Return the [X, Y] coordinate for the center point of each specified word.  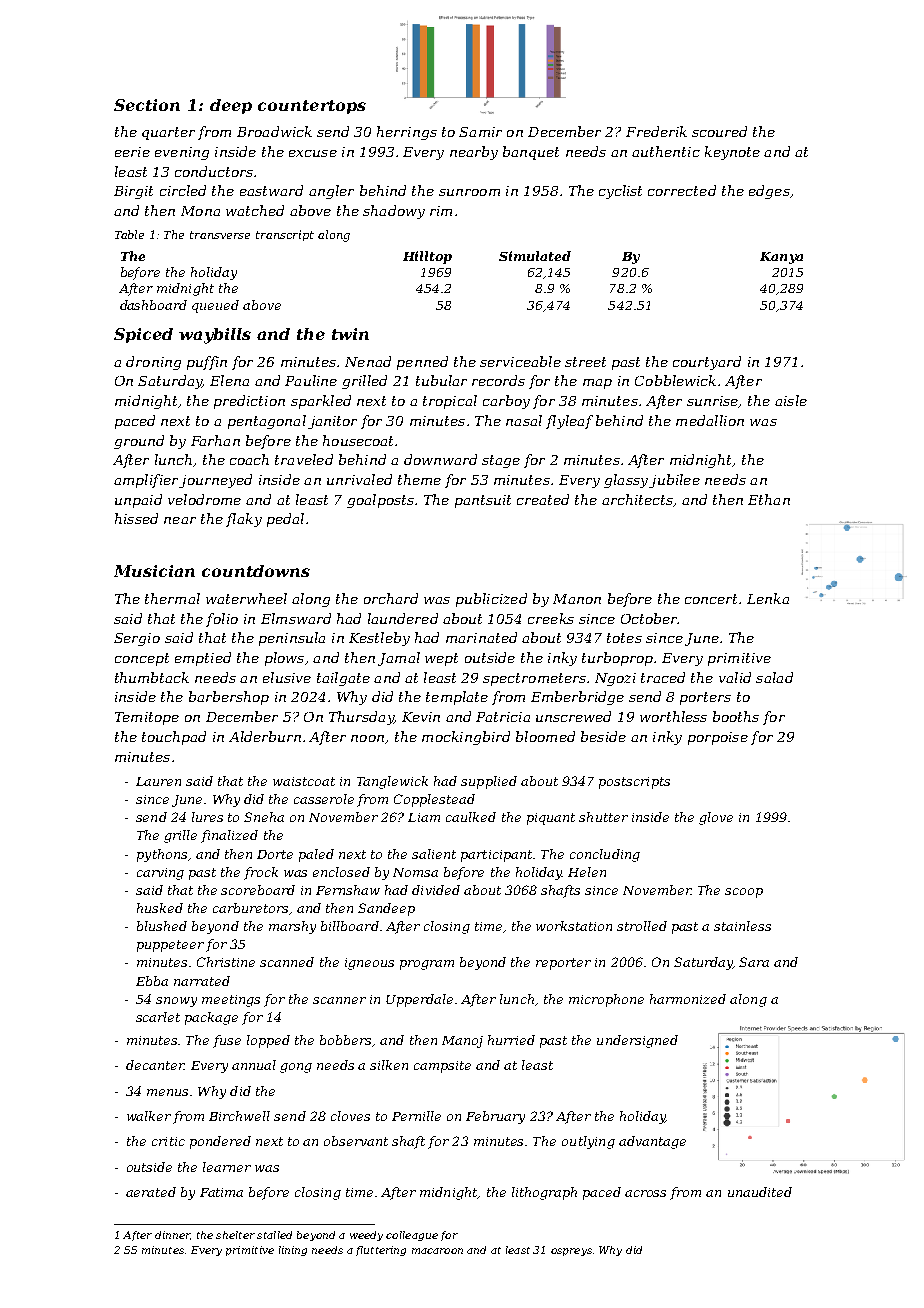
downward [440, 459]
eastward [271, 190]
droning [153, 363]
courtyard [707, 363]
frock [261, 873]
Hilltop [427, 257]
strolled [642, 926]
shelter [235, 1235]
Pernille [416, 1116]
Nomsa [415, 872]
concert [711, 599]
